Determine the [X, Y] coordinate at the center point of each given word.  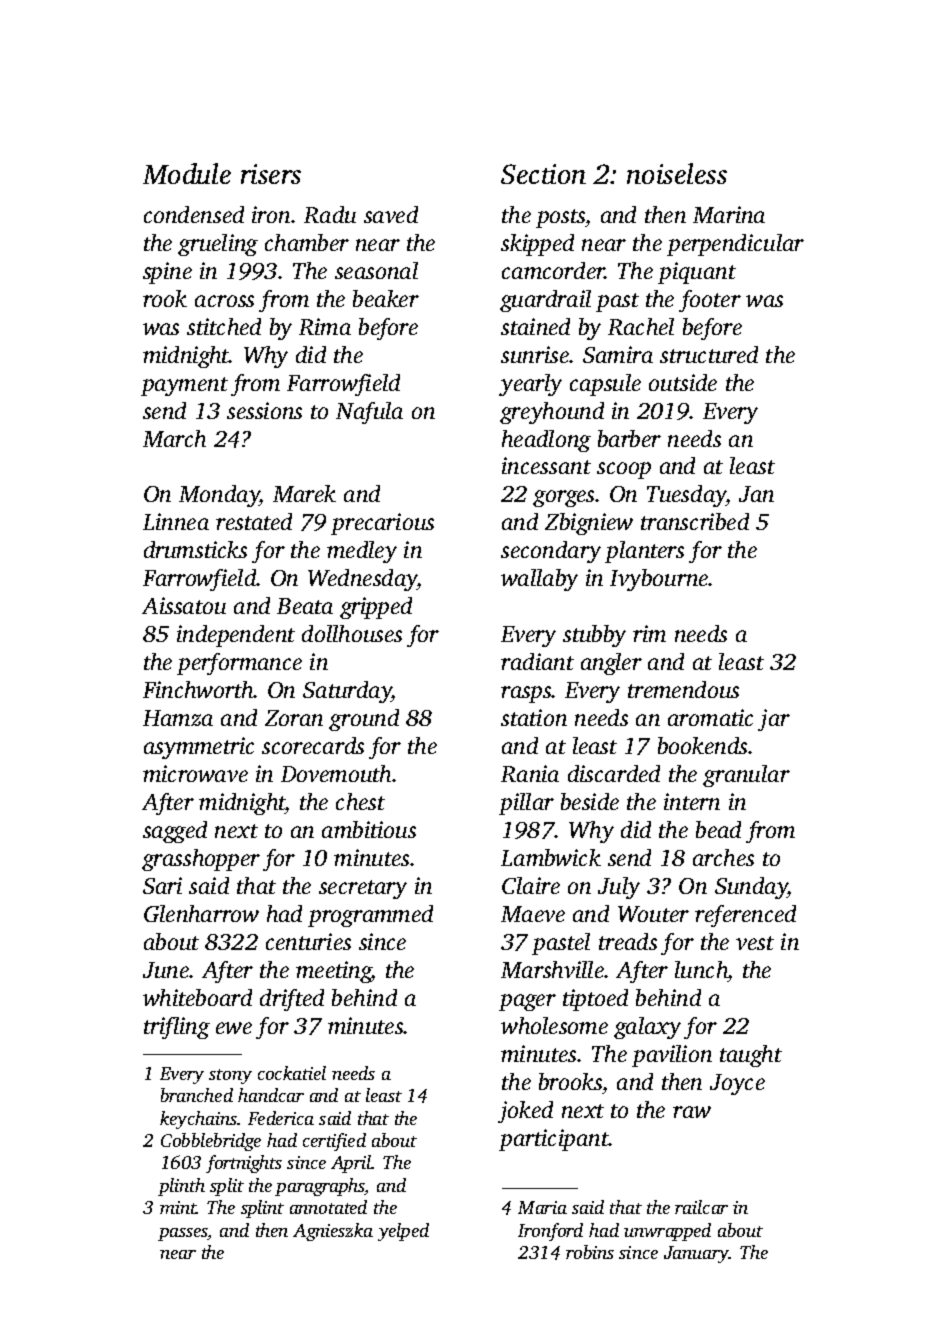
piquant [697, 273]
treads [628, 941]
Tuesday [686, 496]
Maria [542, 1207]
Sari [162, 885]
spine [167, 273]
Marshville [552, 969]
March [174, 438]
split [227, 1187]
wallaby [539, 580]
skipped [537, 245]
